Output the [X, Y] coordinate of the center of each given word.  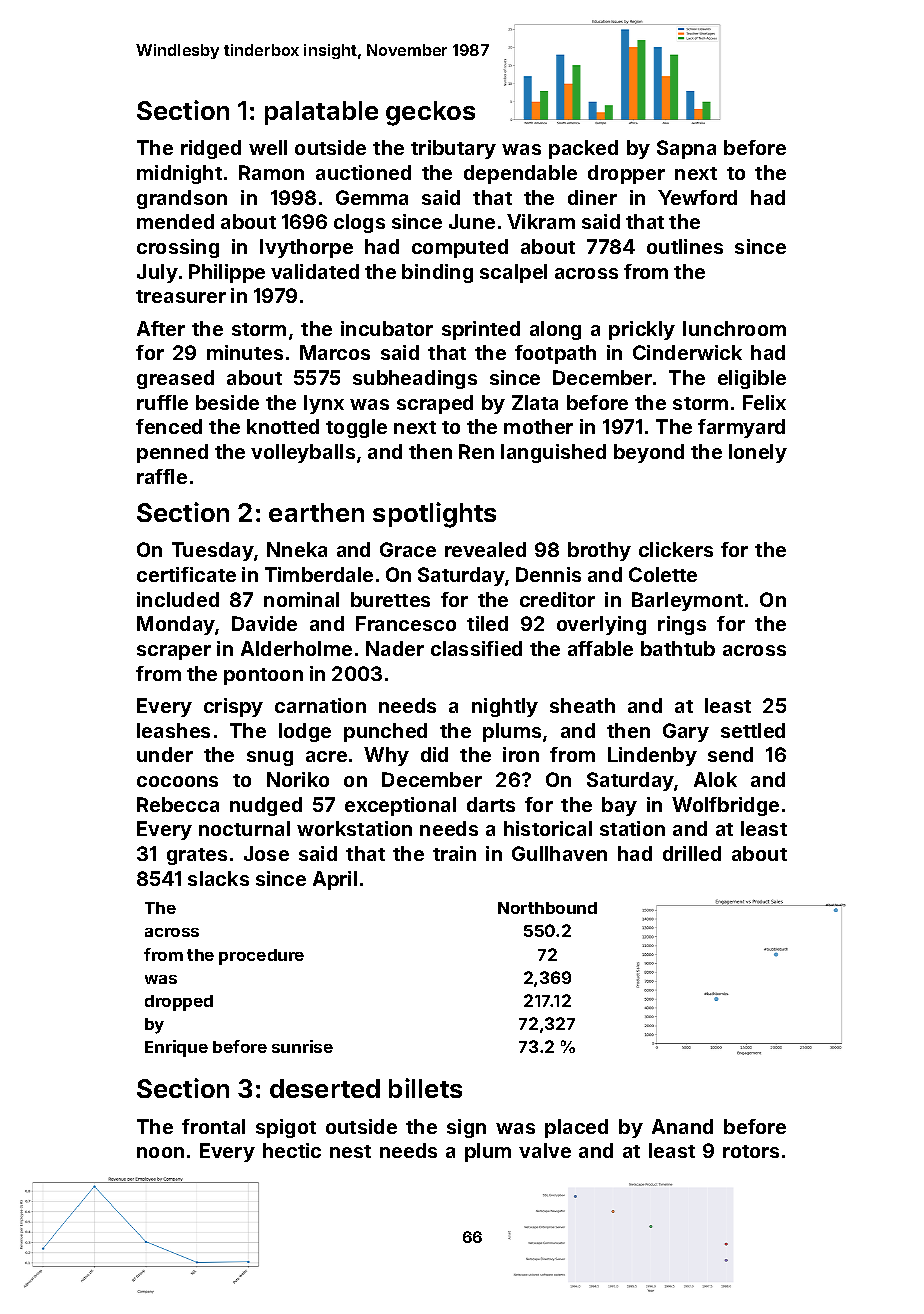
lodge [305, 732]
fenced [169, 426]
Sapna [686, 149]
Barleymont [687, 601]
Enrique [176, 1048]
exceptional [400, 806]
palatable [321, 113]
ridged [211, 149]
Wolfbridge [725, 806]
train [454, 853]
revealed [485, 549]
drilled [692, 853]
